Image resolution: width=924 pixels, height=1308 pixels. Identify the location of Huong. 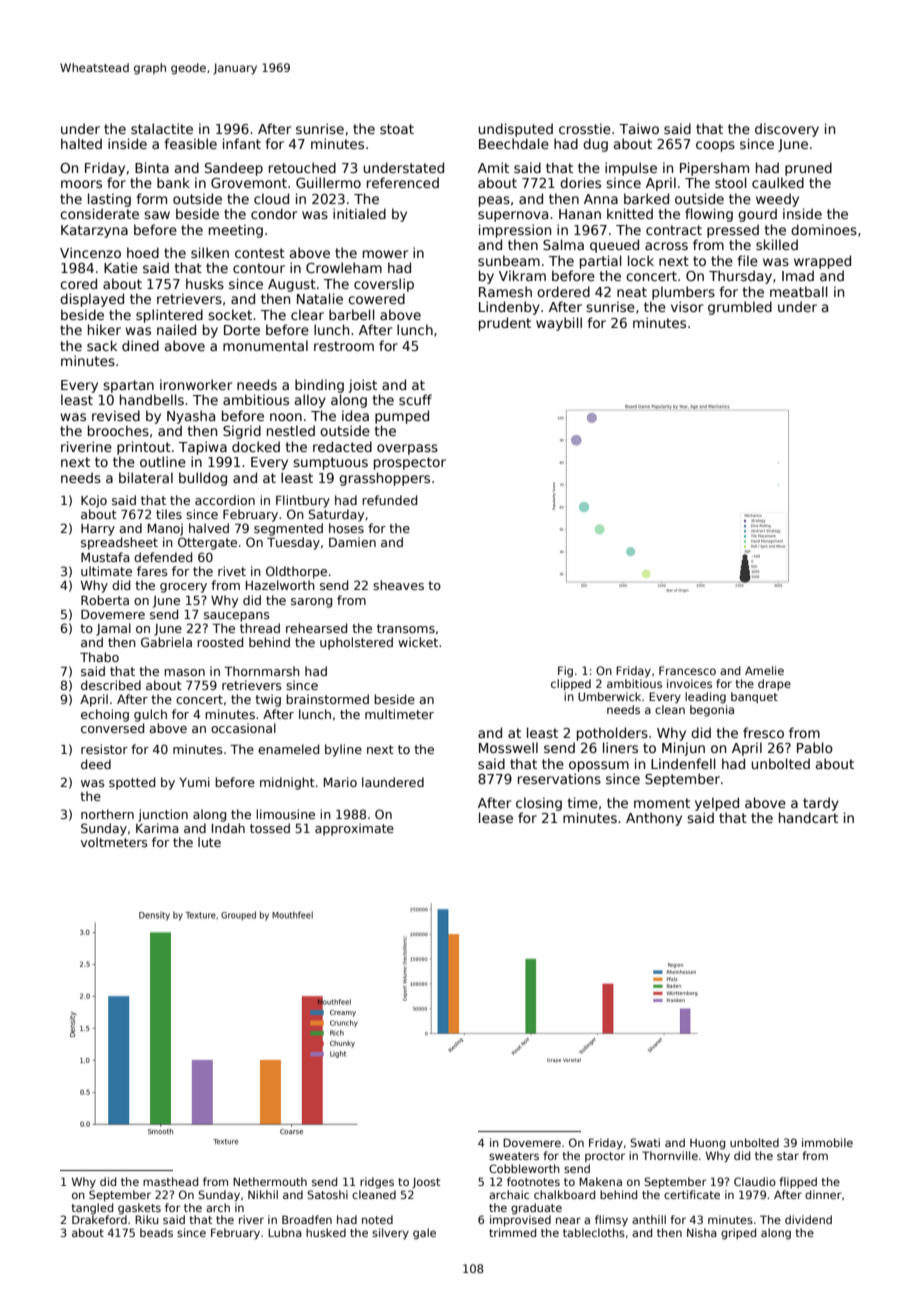
(707, 1144).
